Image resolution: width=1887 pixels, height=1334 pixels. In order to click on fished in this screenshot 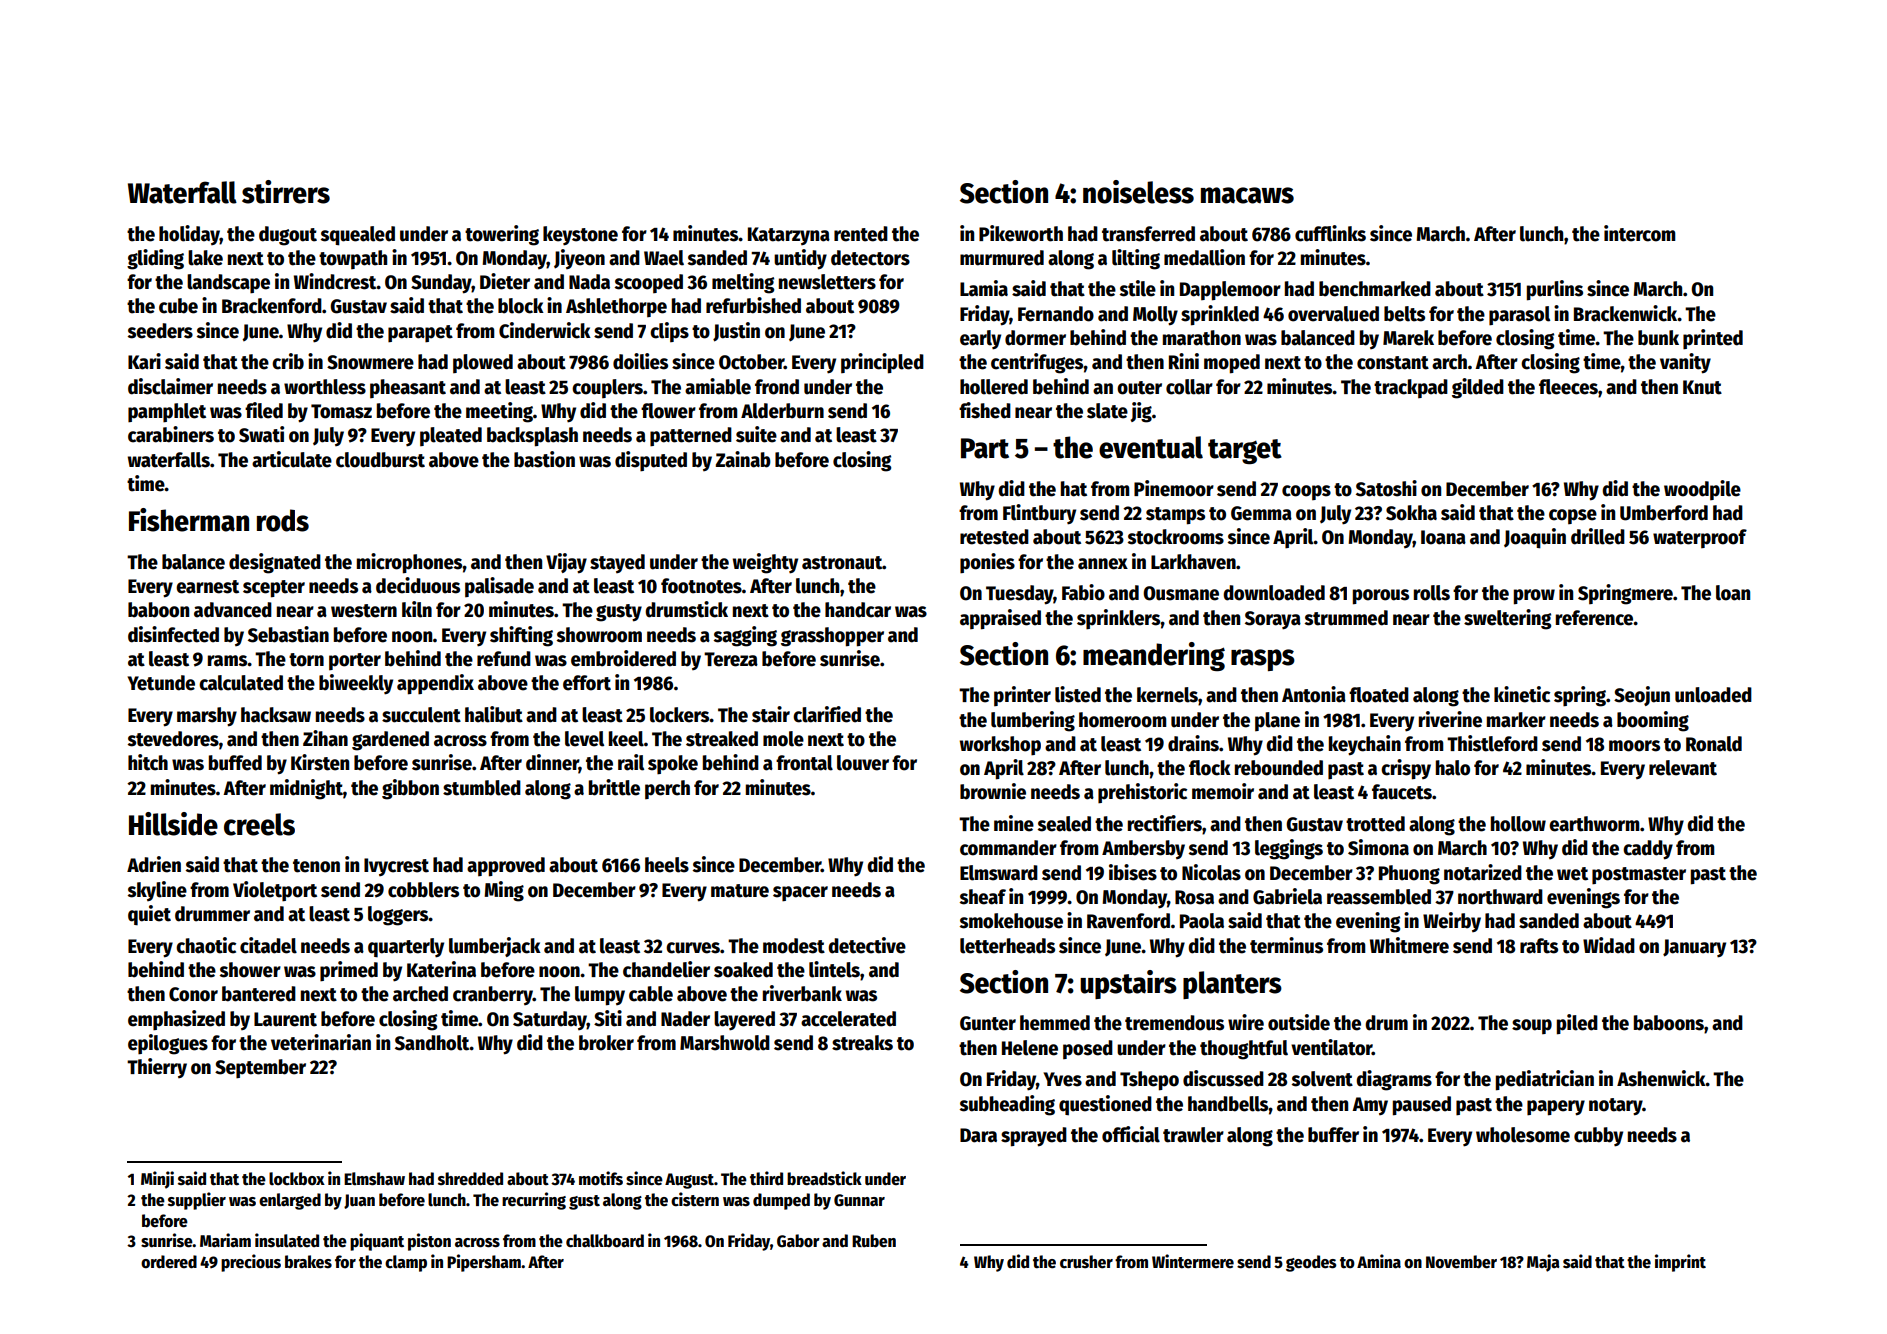, I will do `click(985, 410)`.
